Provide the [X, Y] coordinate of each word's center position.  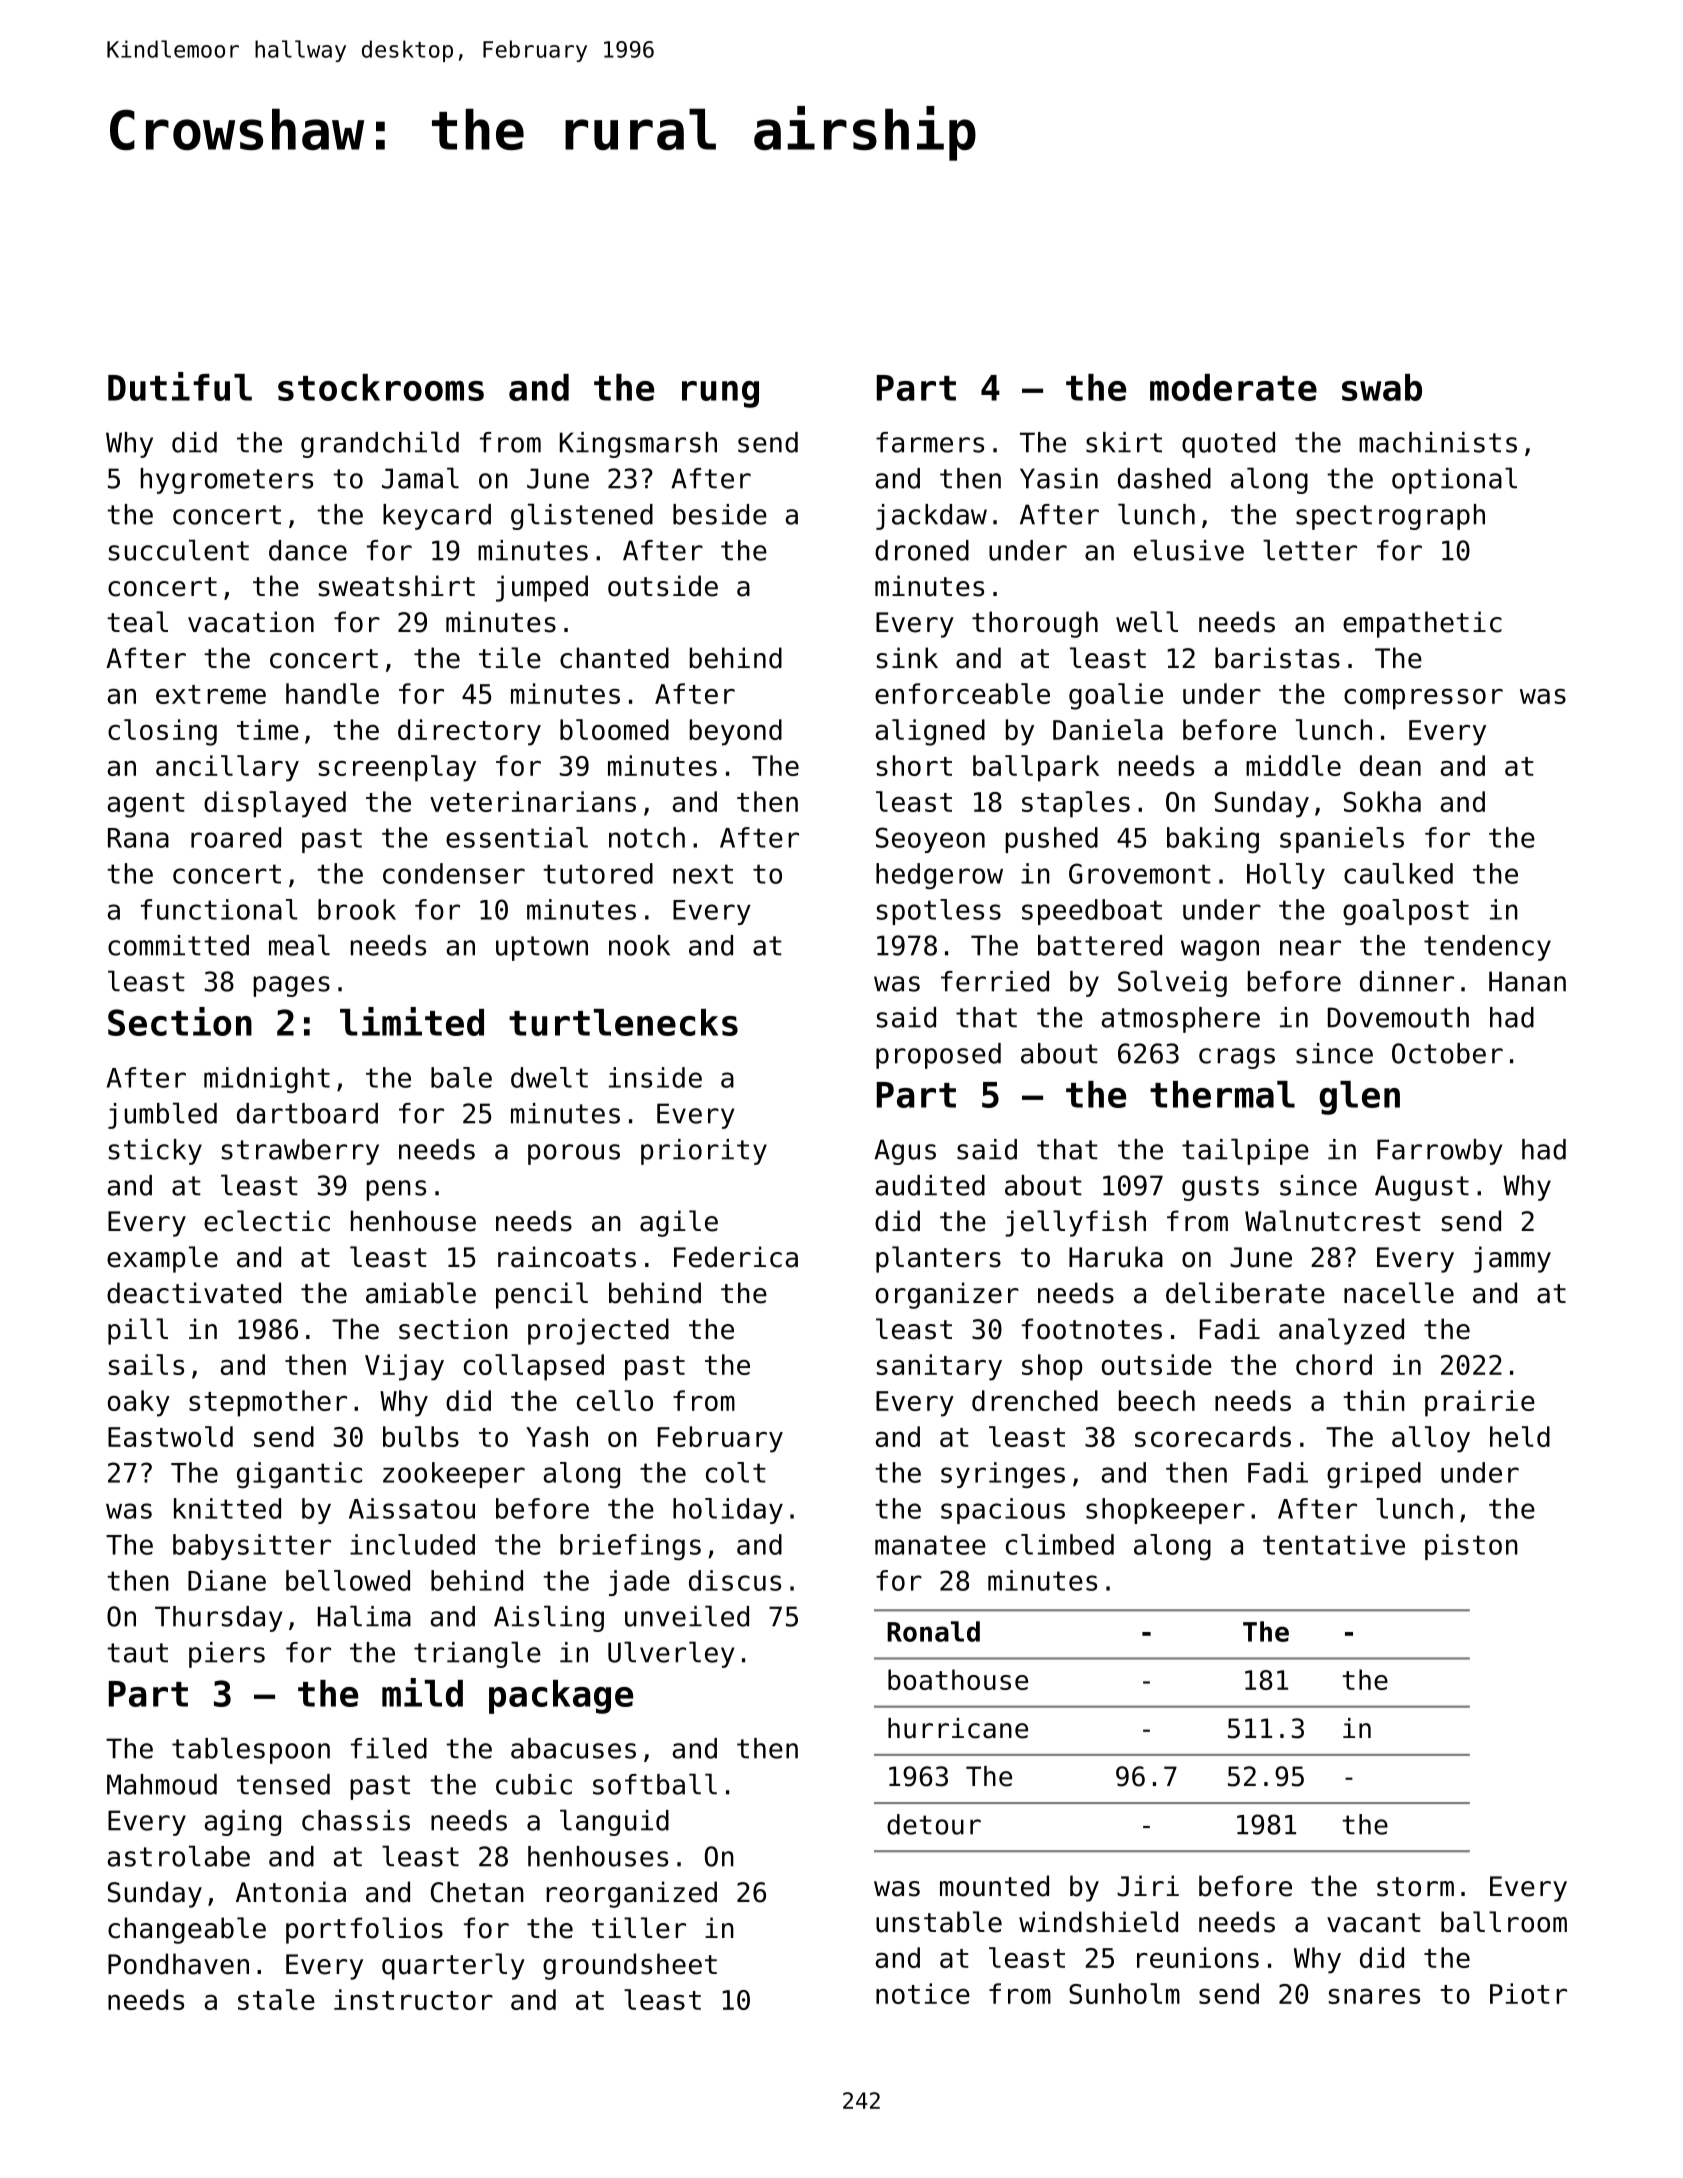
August [1422, 1188]
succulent [179, 550]
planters [938, 1259]
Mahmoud [162, 1784]
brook [357, 909]
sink [907, 658]
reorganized [631, 1894]
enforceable [962, 693]
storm [1415, 1887]
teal [137, 622]
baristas [1277, 658]
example [162, 1259]
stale [276, 1999]
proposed [938, 1056]
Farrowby [1439, 1152]
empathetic [1422, 624]
